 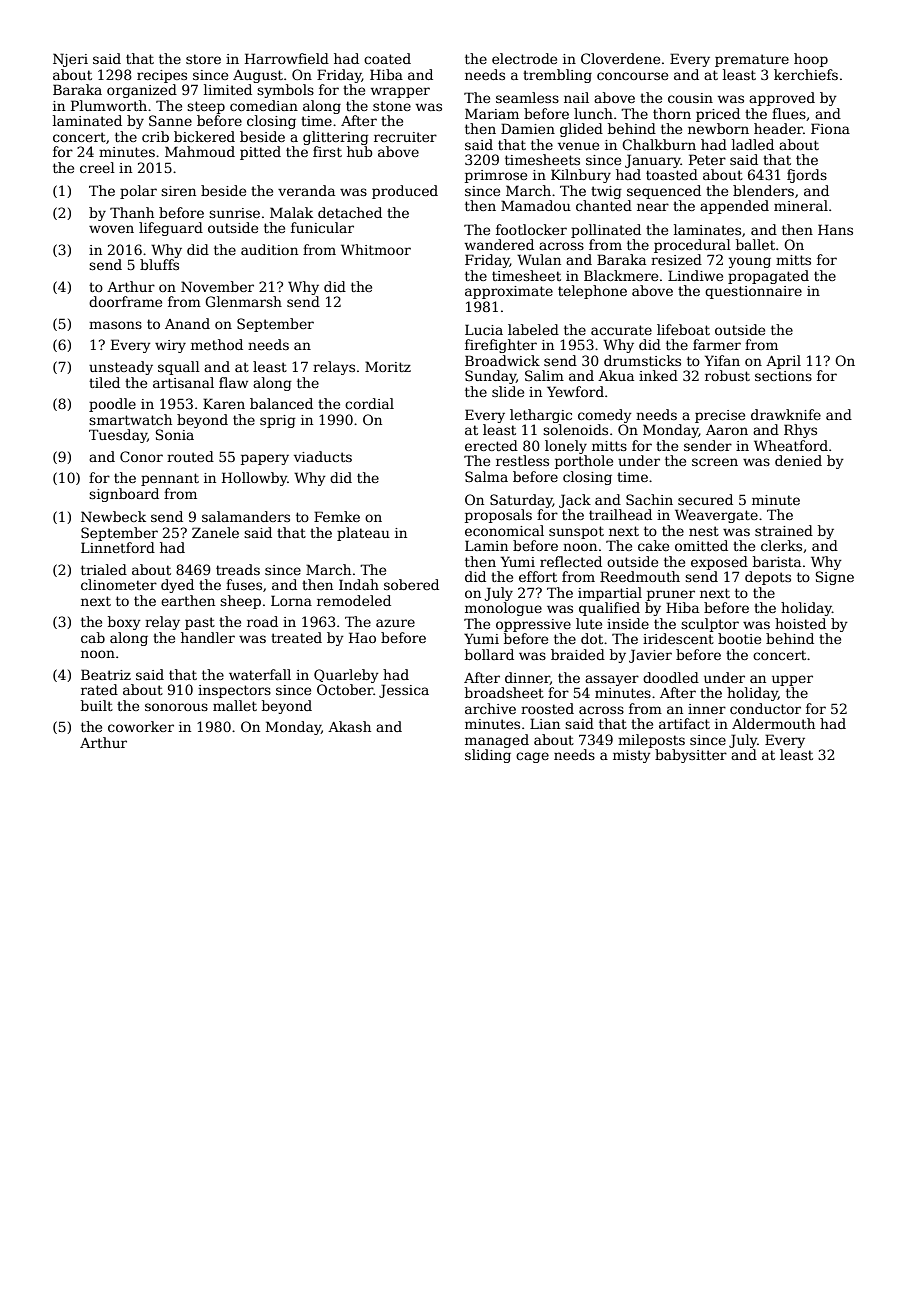 What do you see at coordinates (115, 325) in the document?
I see `masons` at bounding box center [115, 325].
